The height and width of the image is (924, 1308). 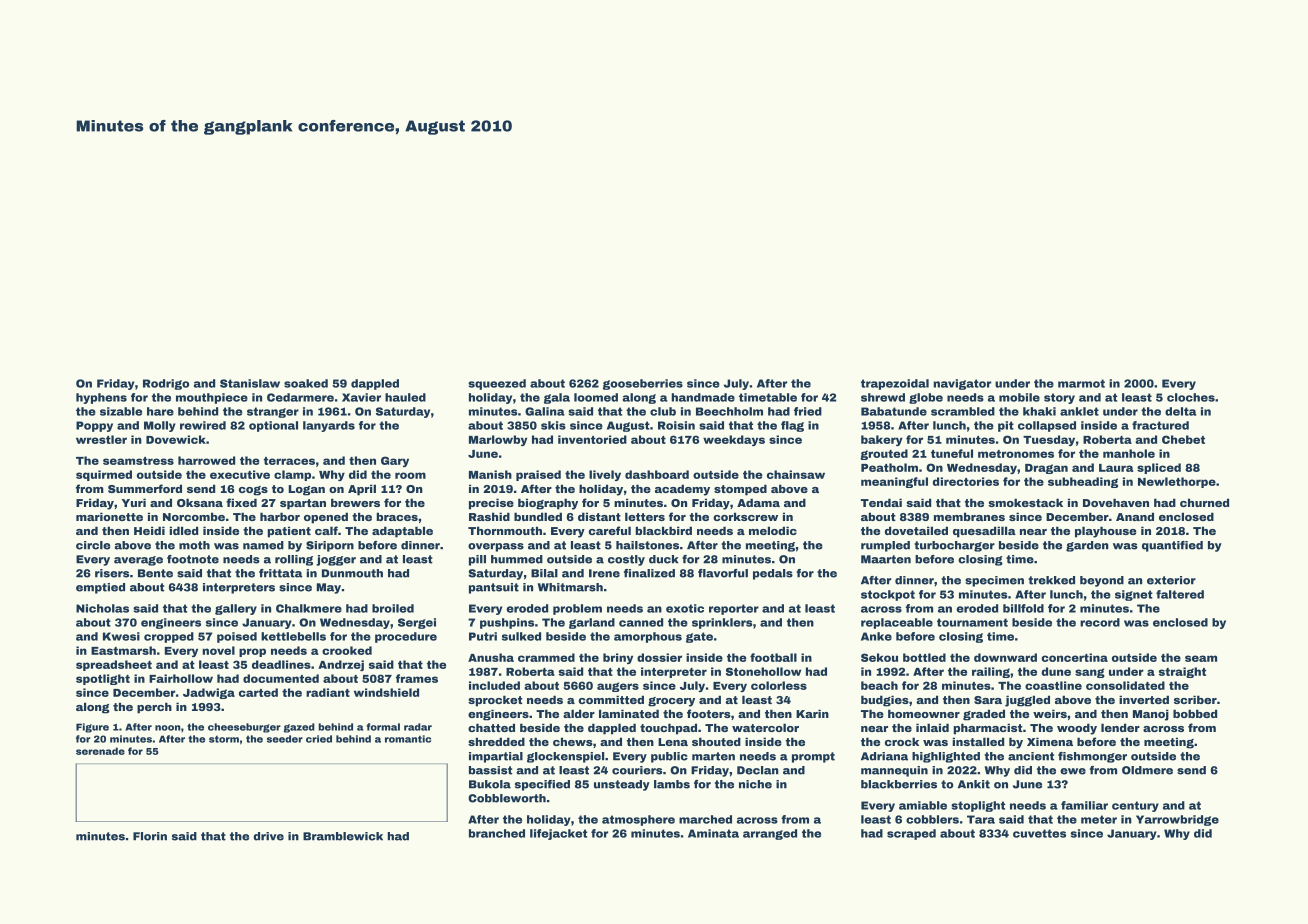 I want to click on Molly, so click(x=160, y=426).
